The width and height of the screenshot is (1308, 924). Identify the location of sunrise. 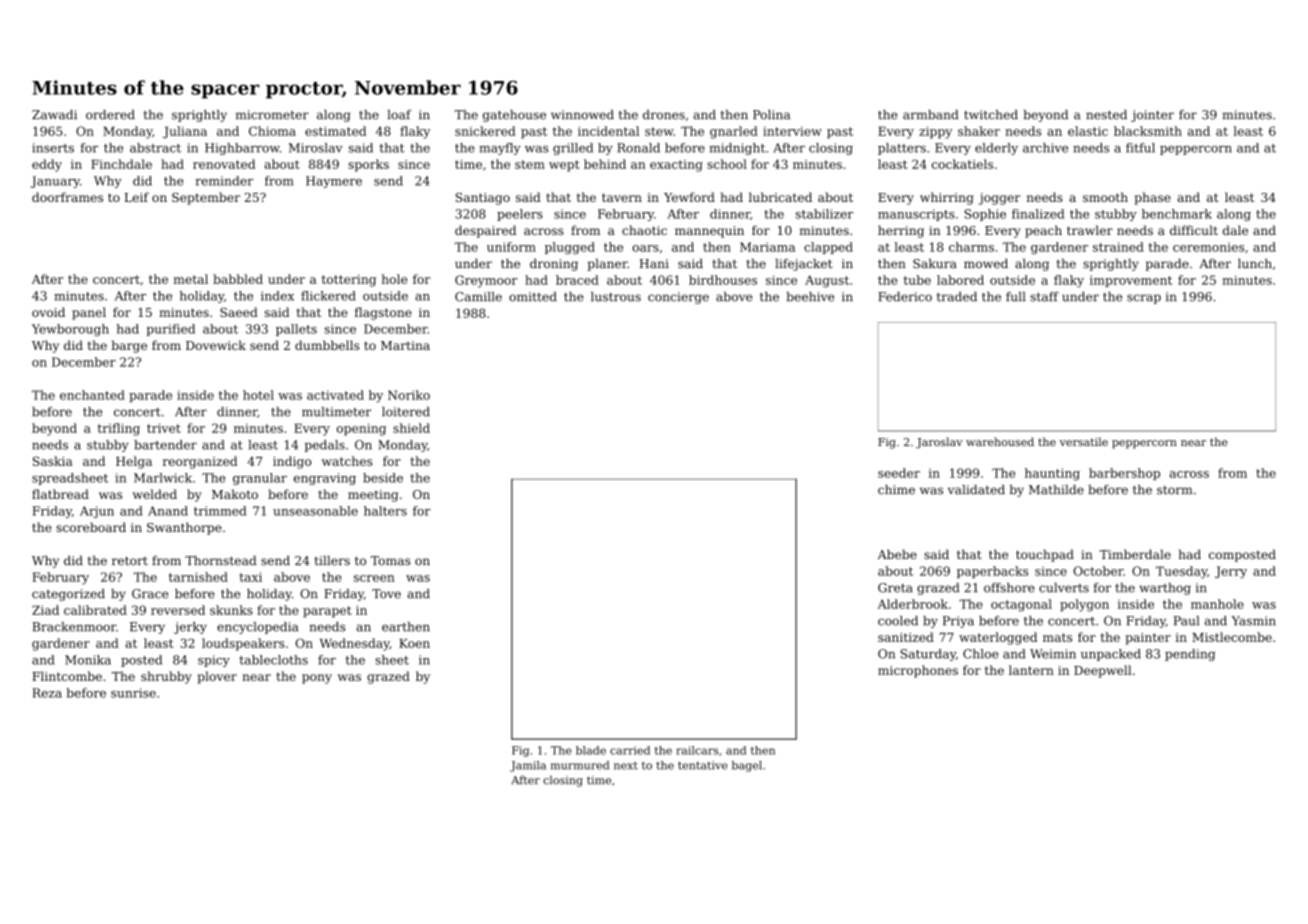
(133, 693).
